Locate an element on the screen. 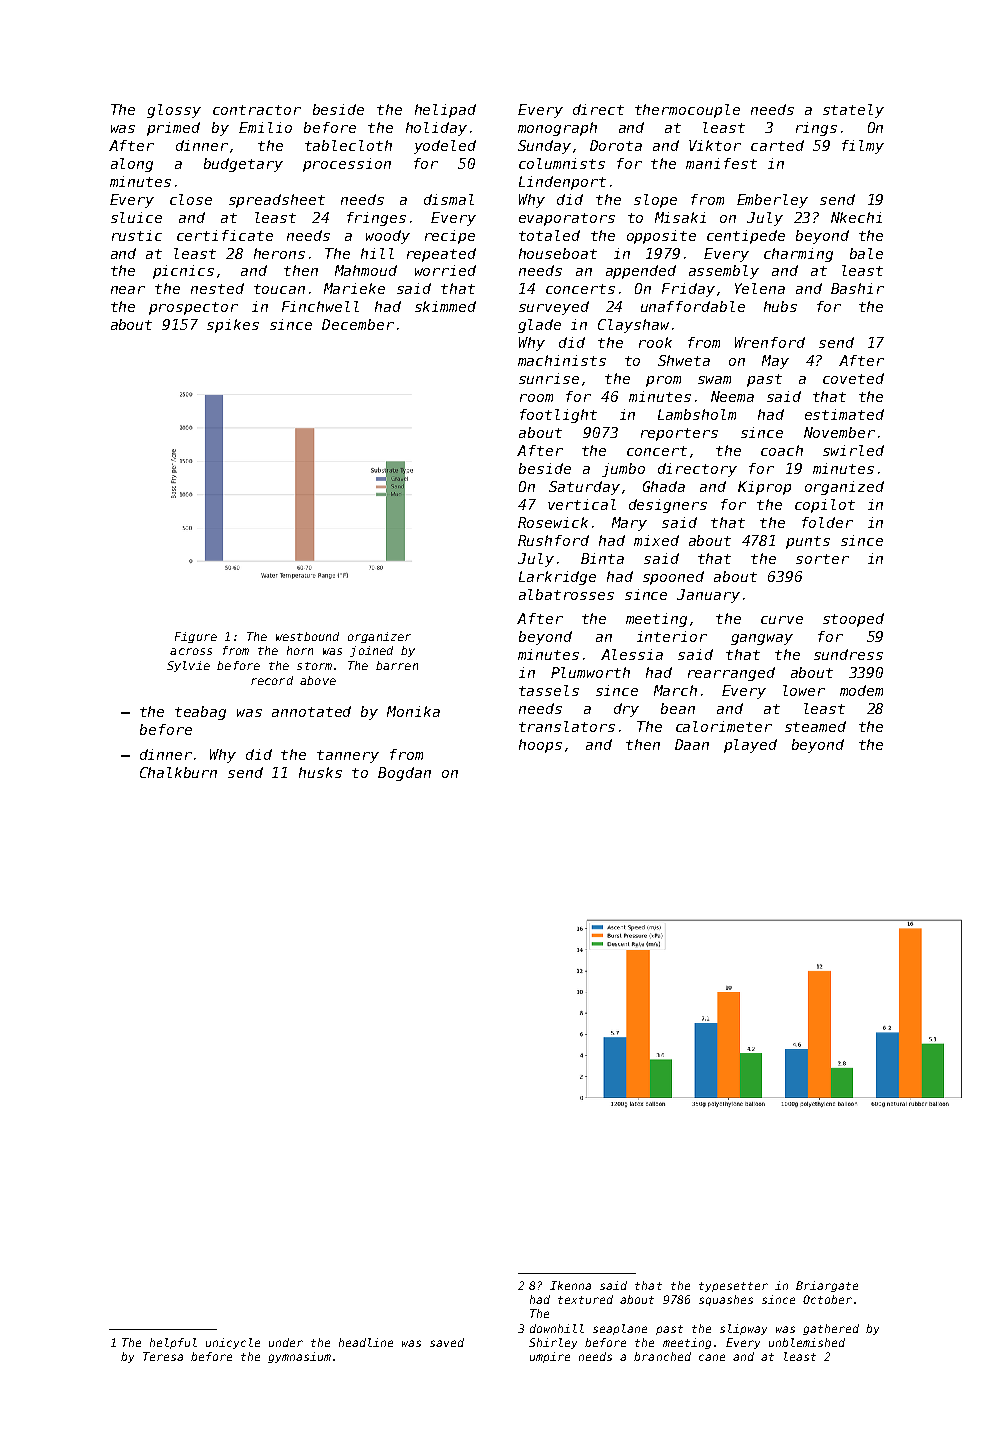 The image size is (994, 1439). slope is located at coordinates (655, 201).
